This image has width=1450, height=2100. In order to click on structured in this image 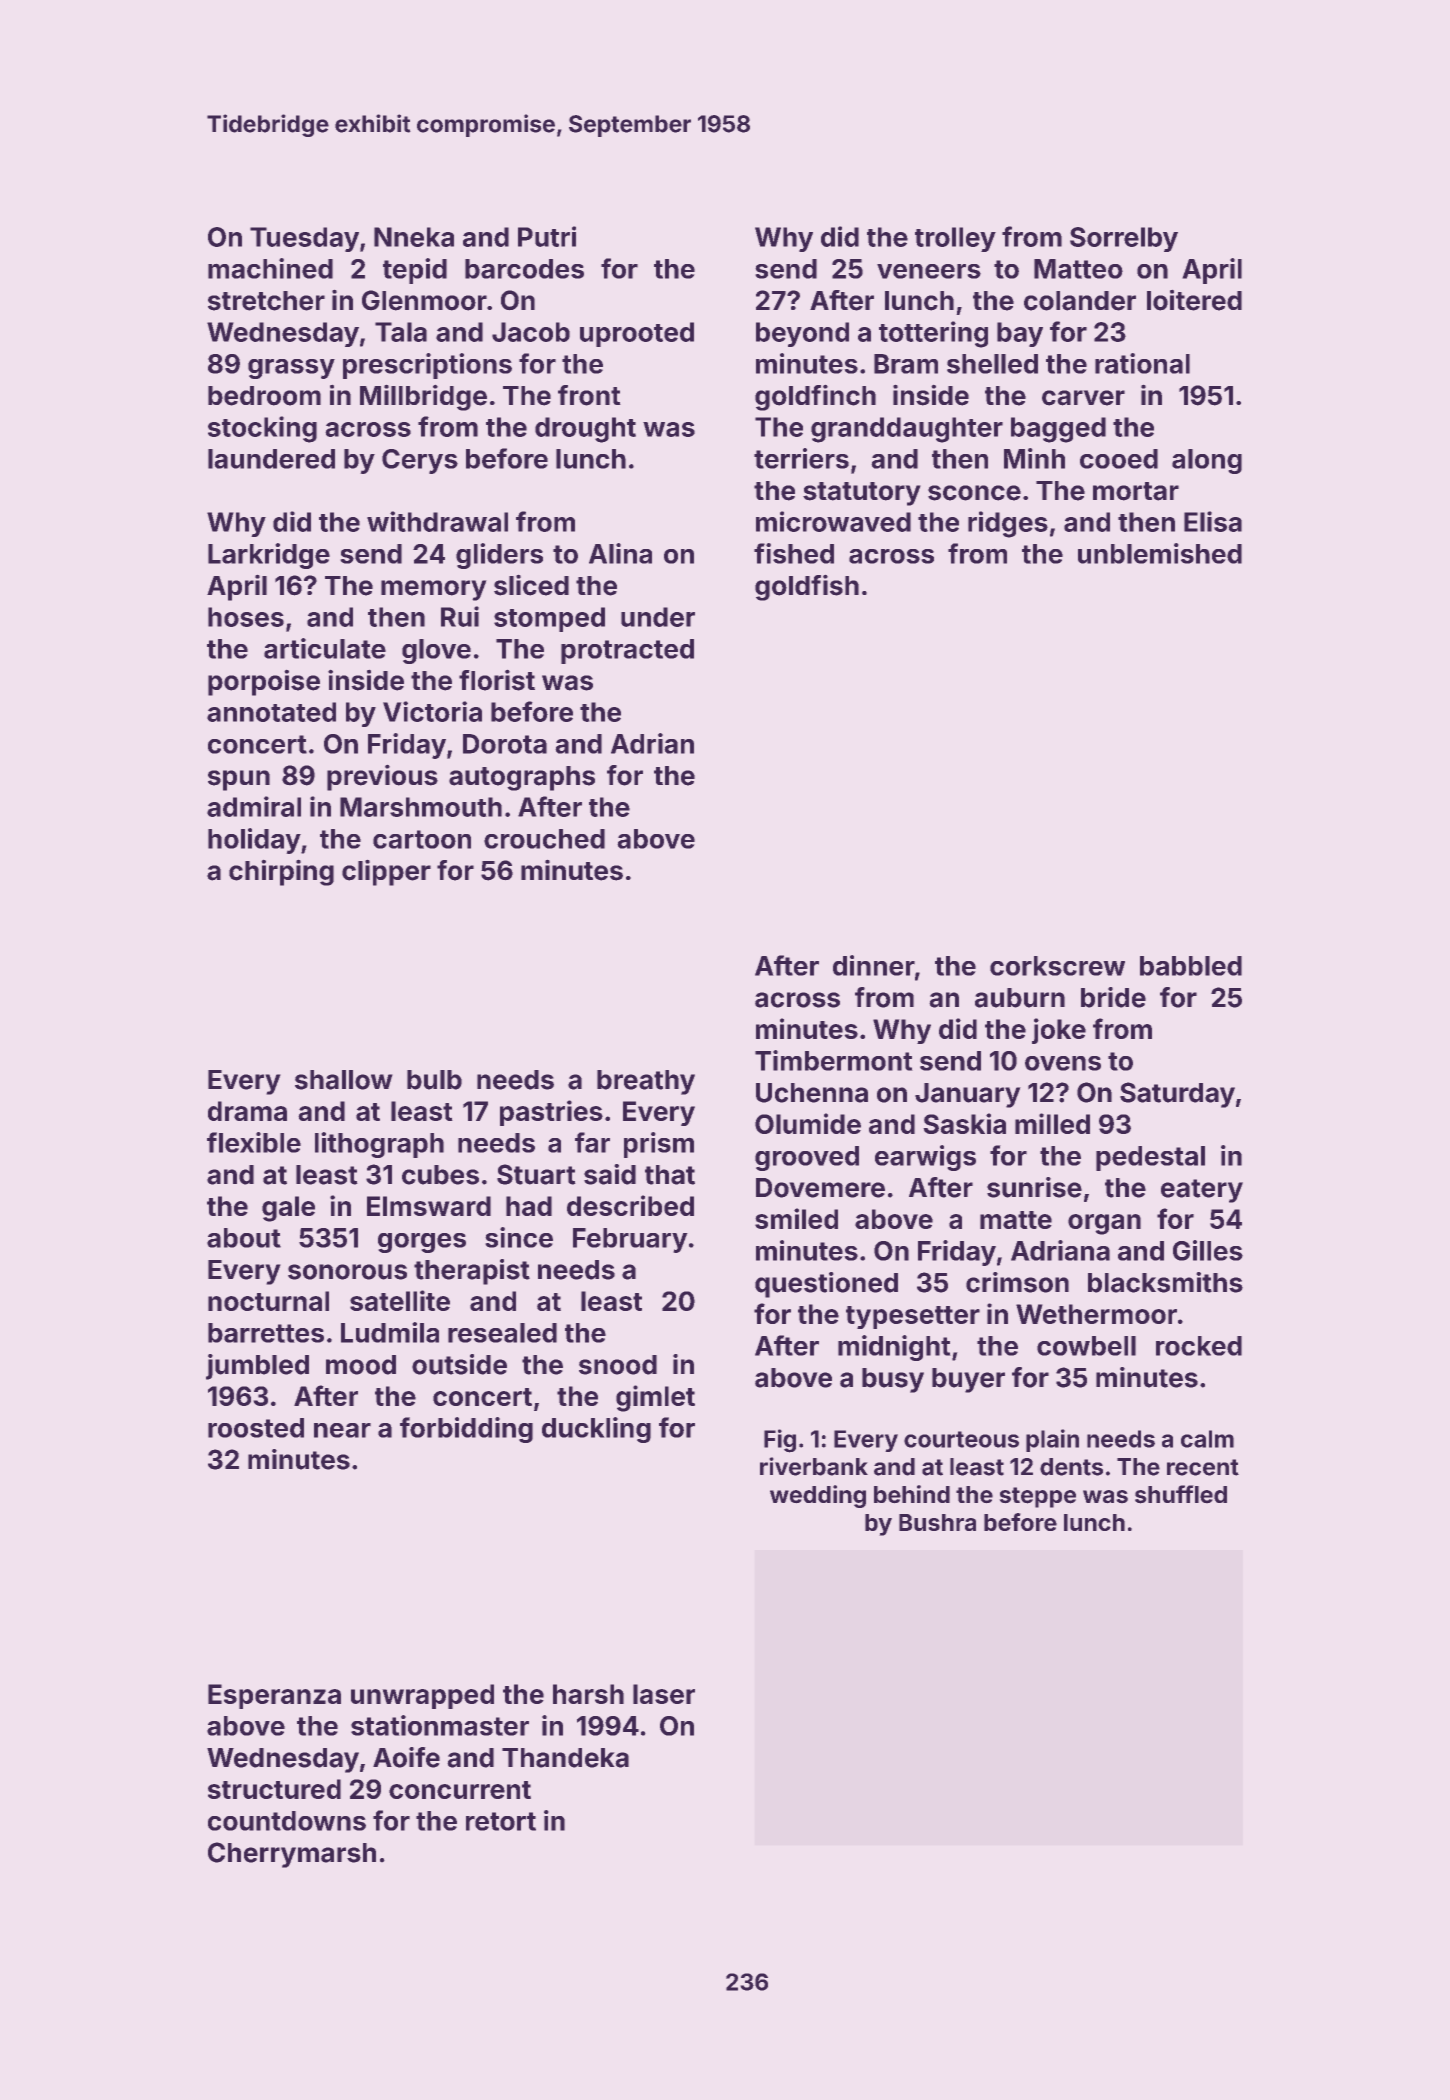, I will do `click(274, 1789)`.
